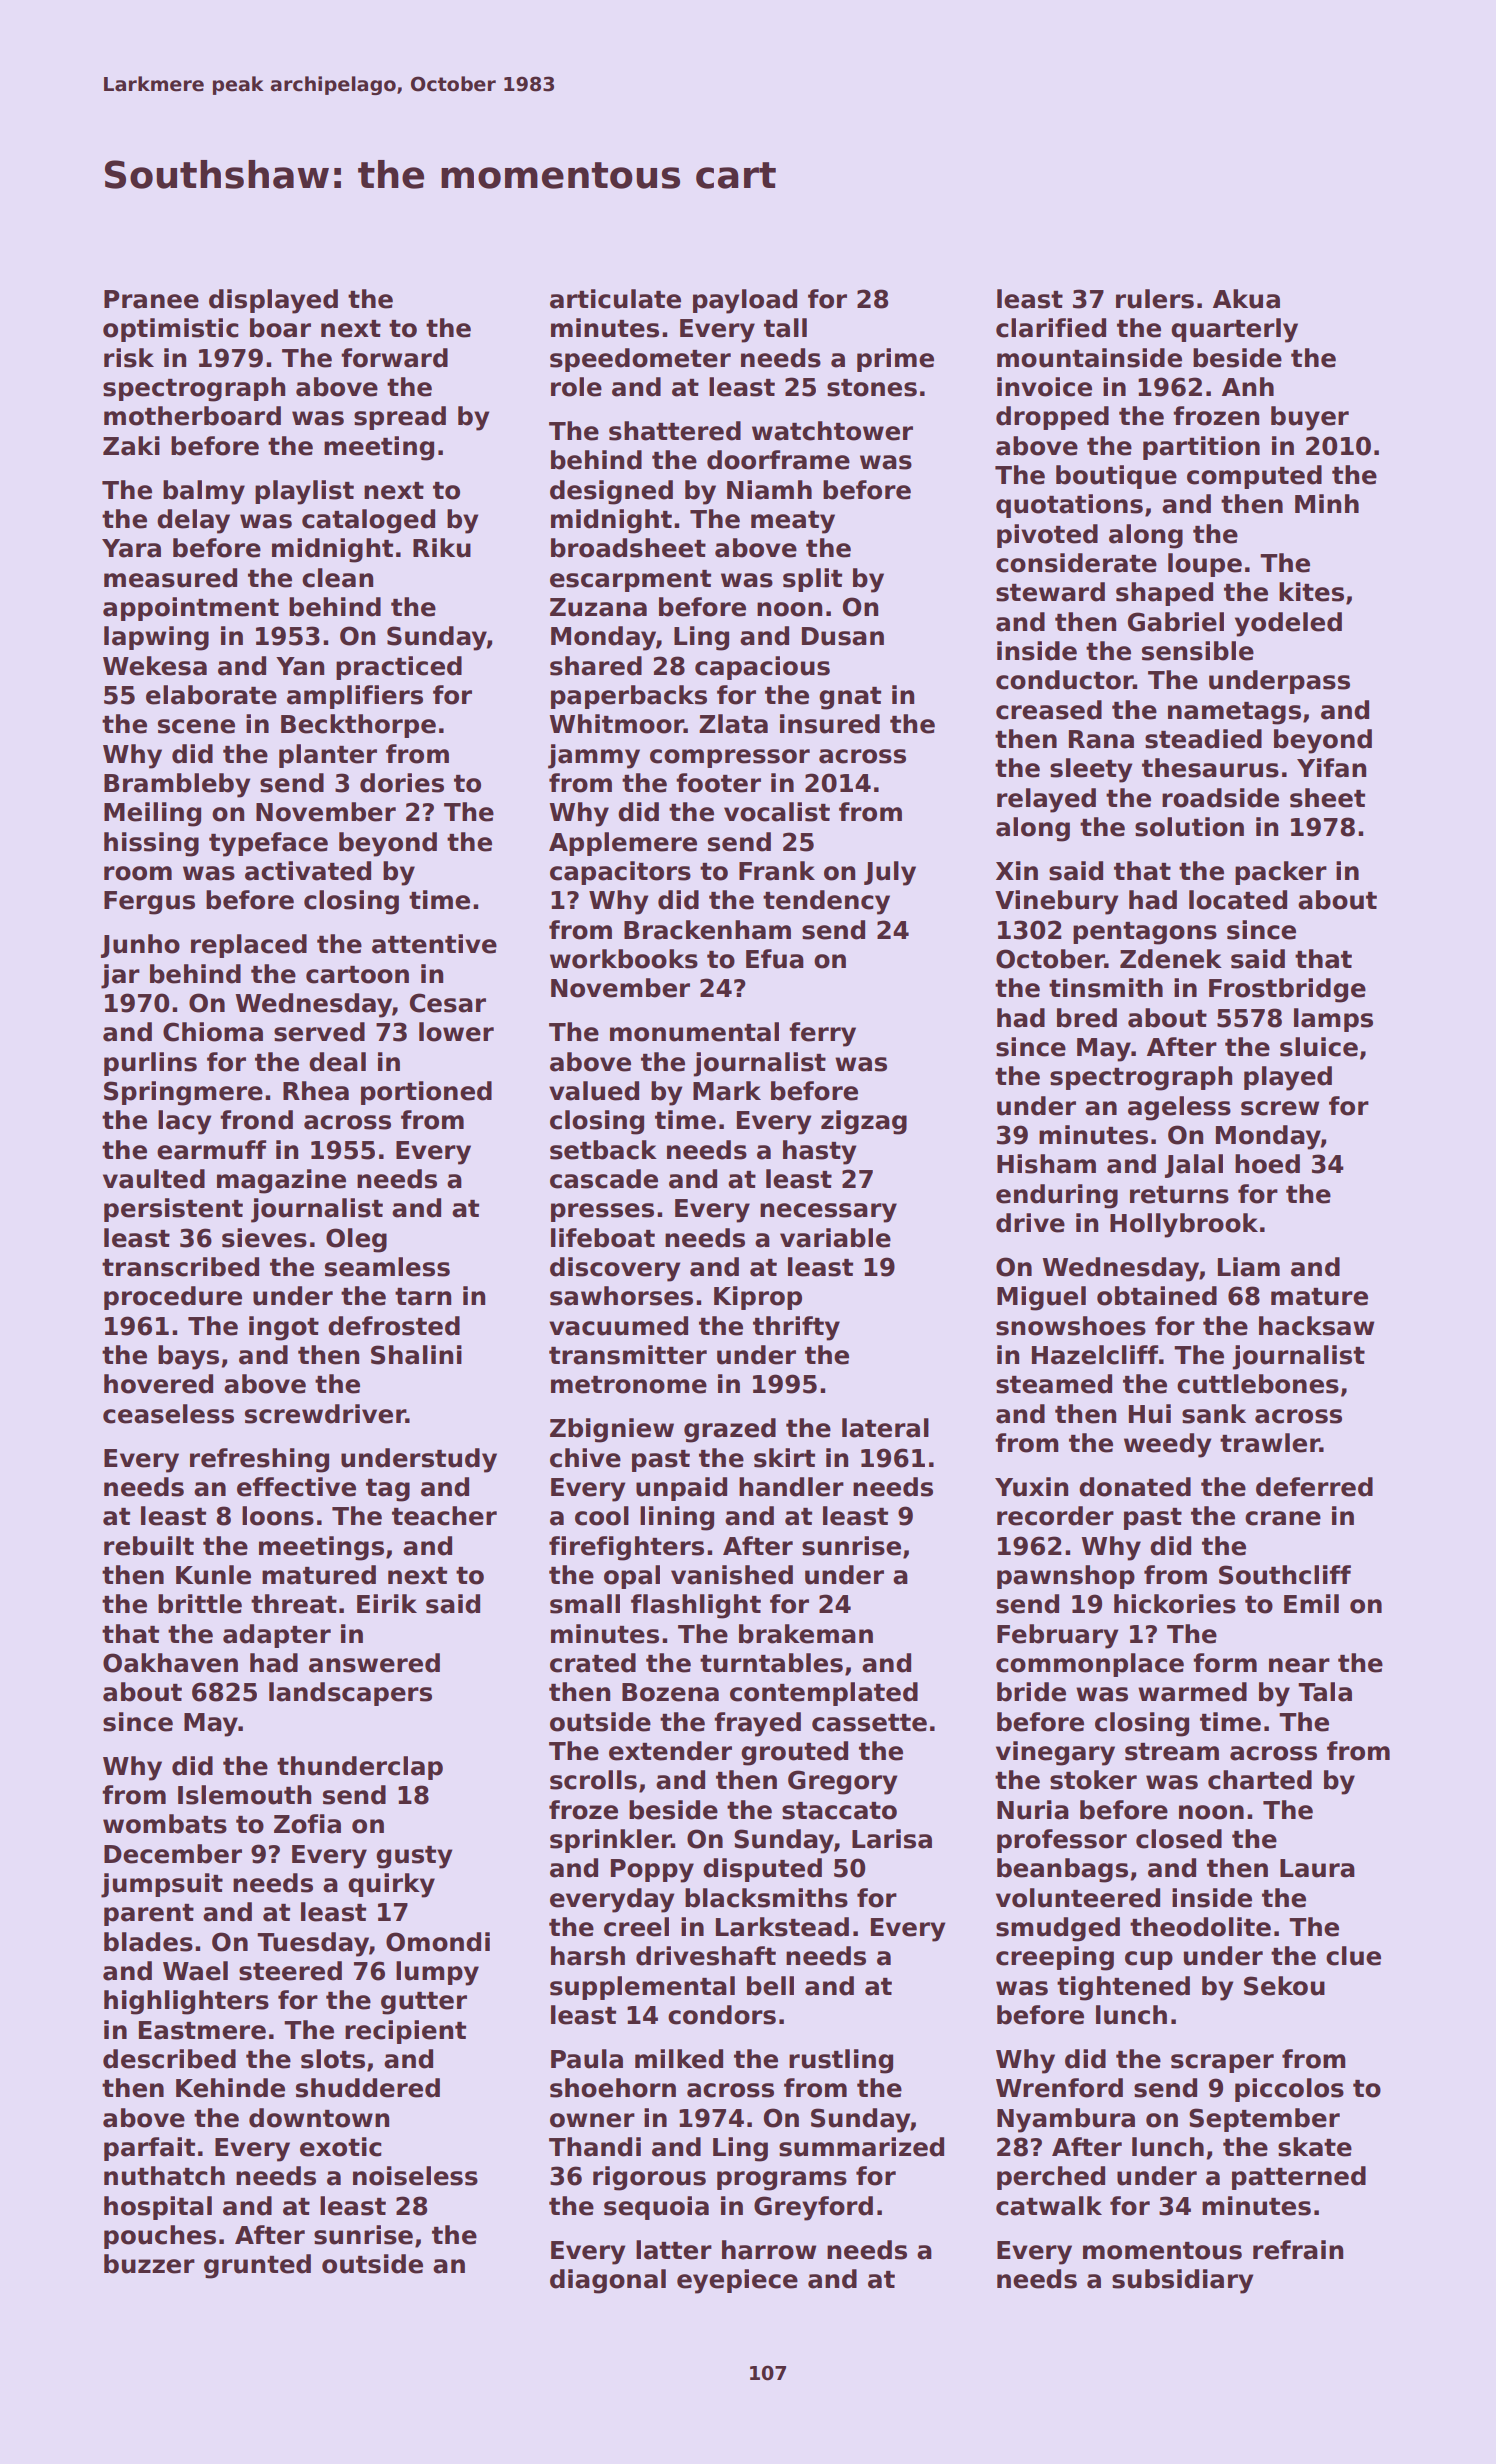 This screenshot has width=1496, height=2464. I want to click on Shalini, so click(416, 1355).
